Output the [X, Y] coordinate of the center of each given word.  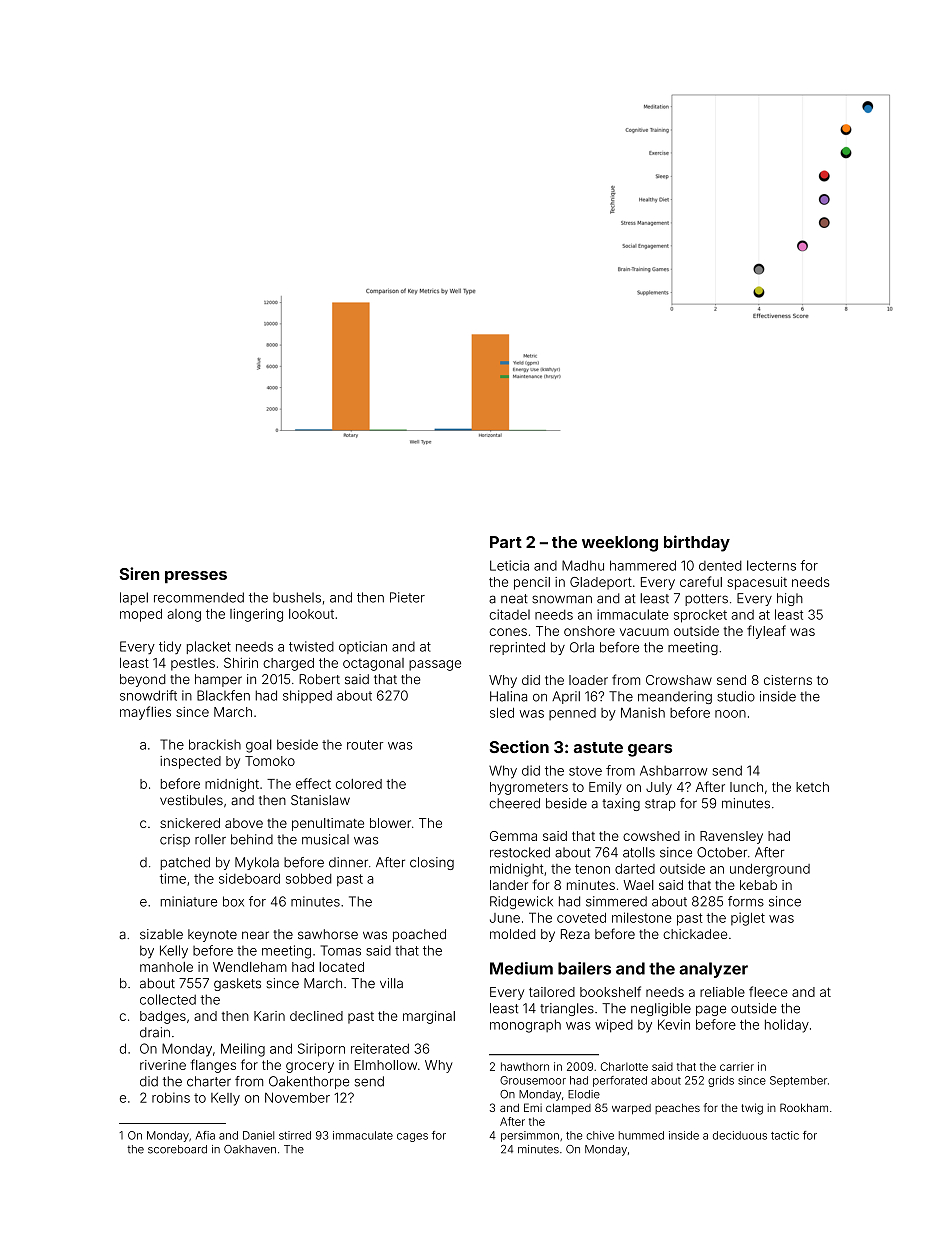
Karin [269, 1016]
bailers [584, 968]
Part [506, 542]
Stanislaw [320, 800]
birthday [697, 543]
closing [432, 863]
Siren [139, 573]
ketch [812, 787]
